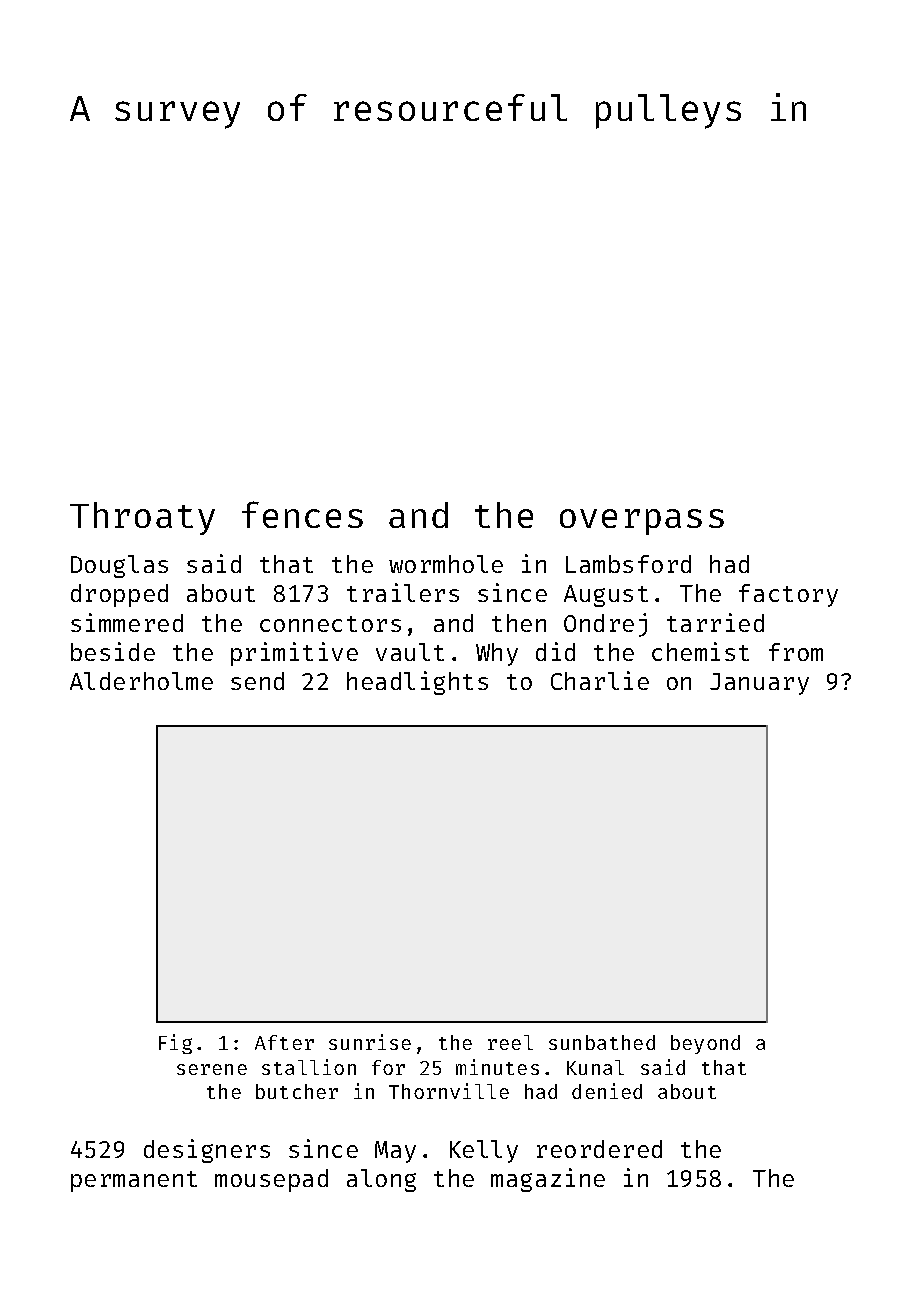  I want to click on factory, so click(788, 595).
